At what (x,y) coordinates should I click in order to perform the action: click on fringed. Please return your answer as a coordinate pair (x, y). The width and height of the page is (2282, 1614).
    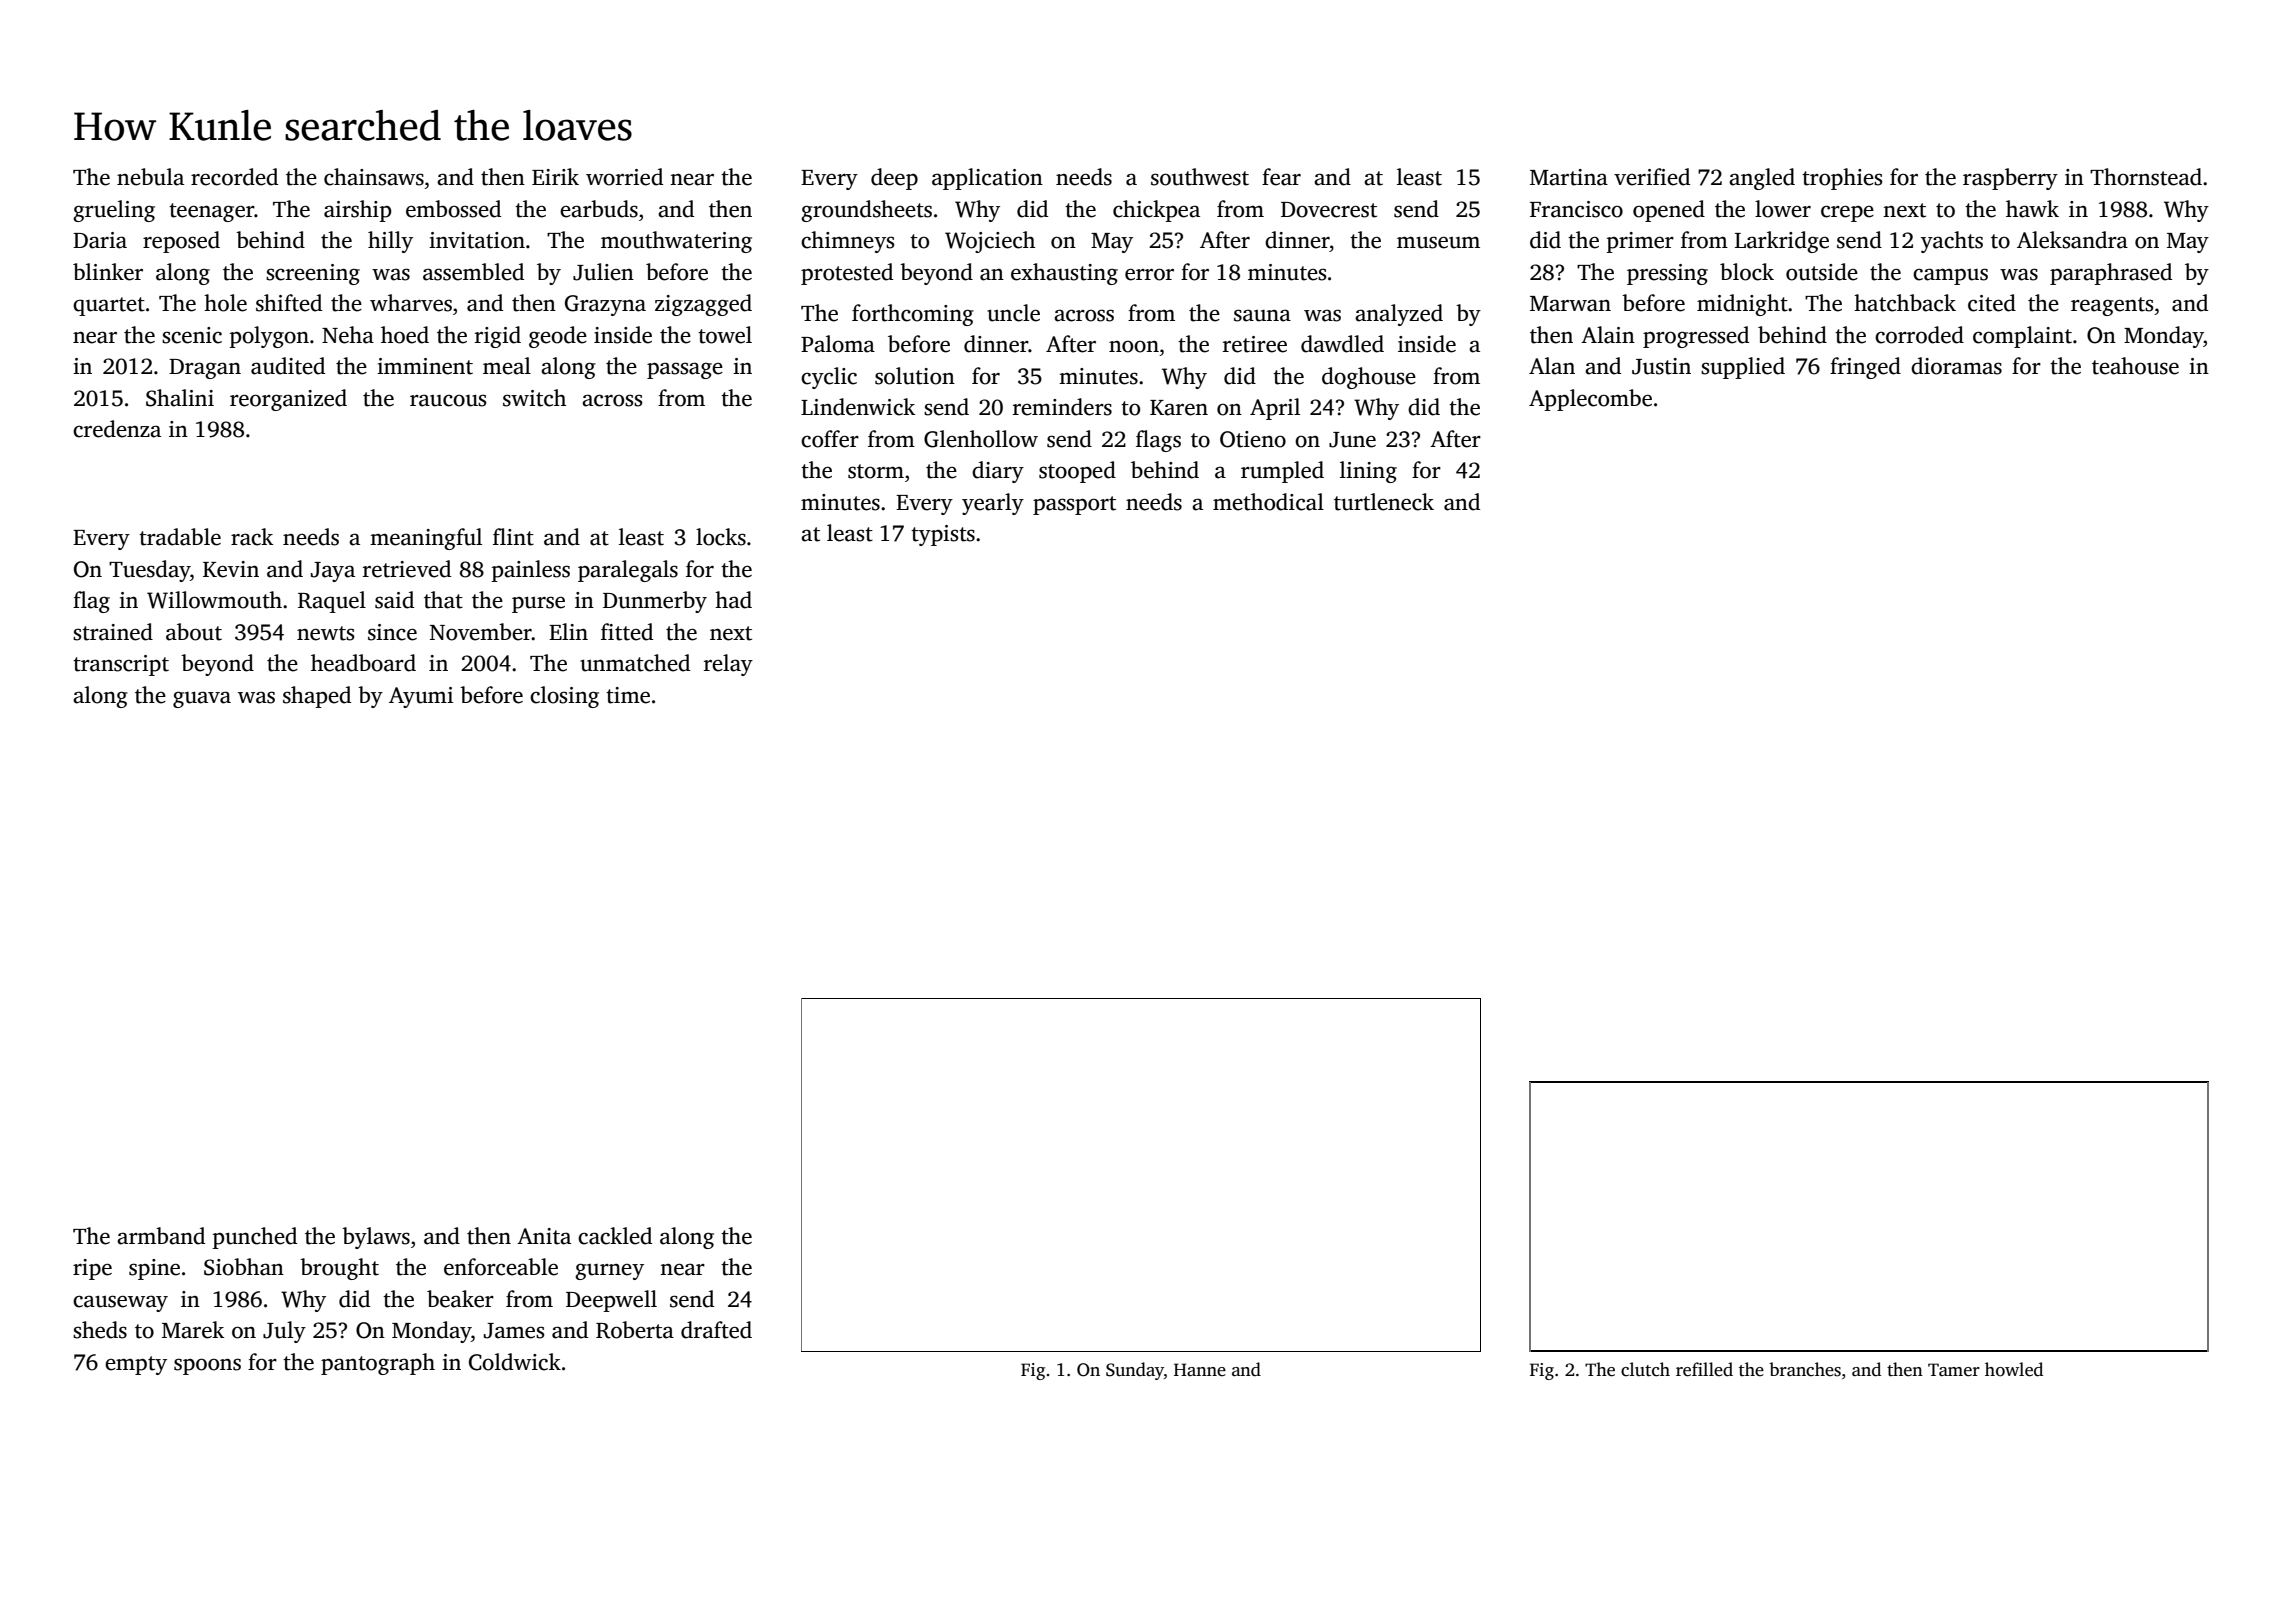
    Looking at the image, I should click on (1865, 368).
